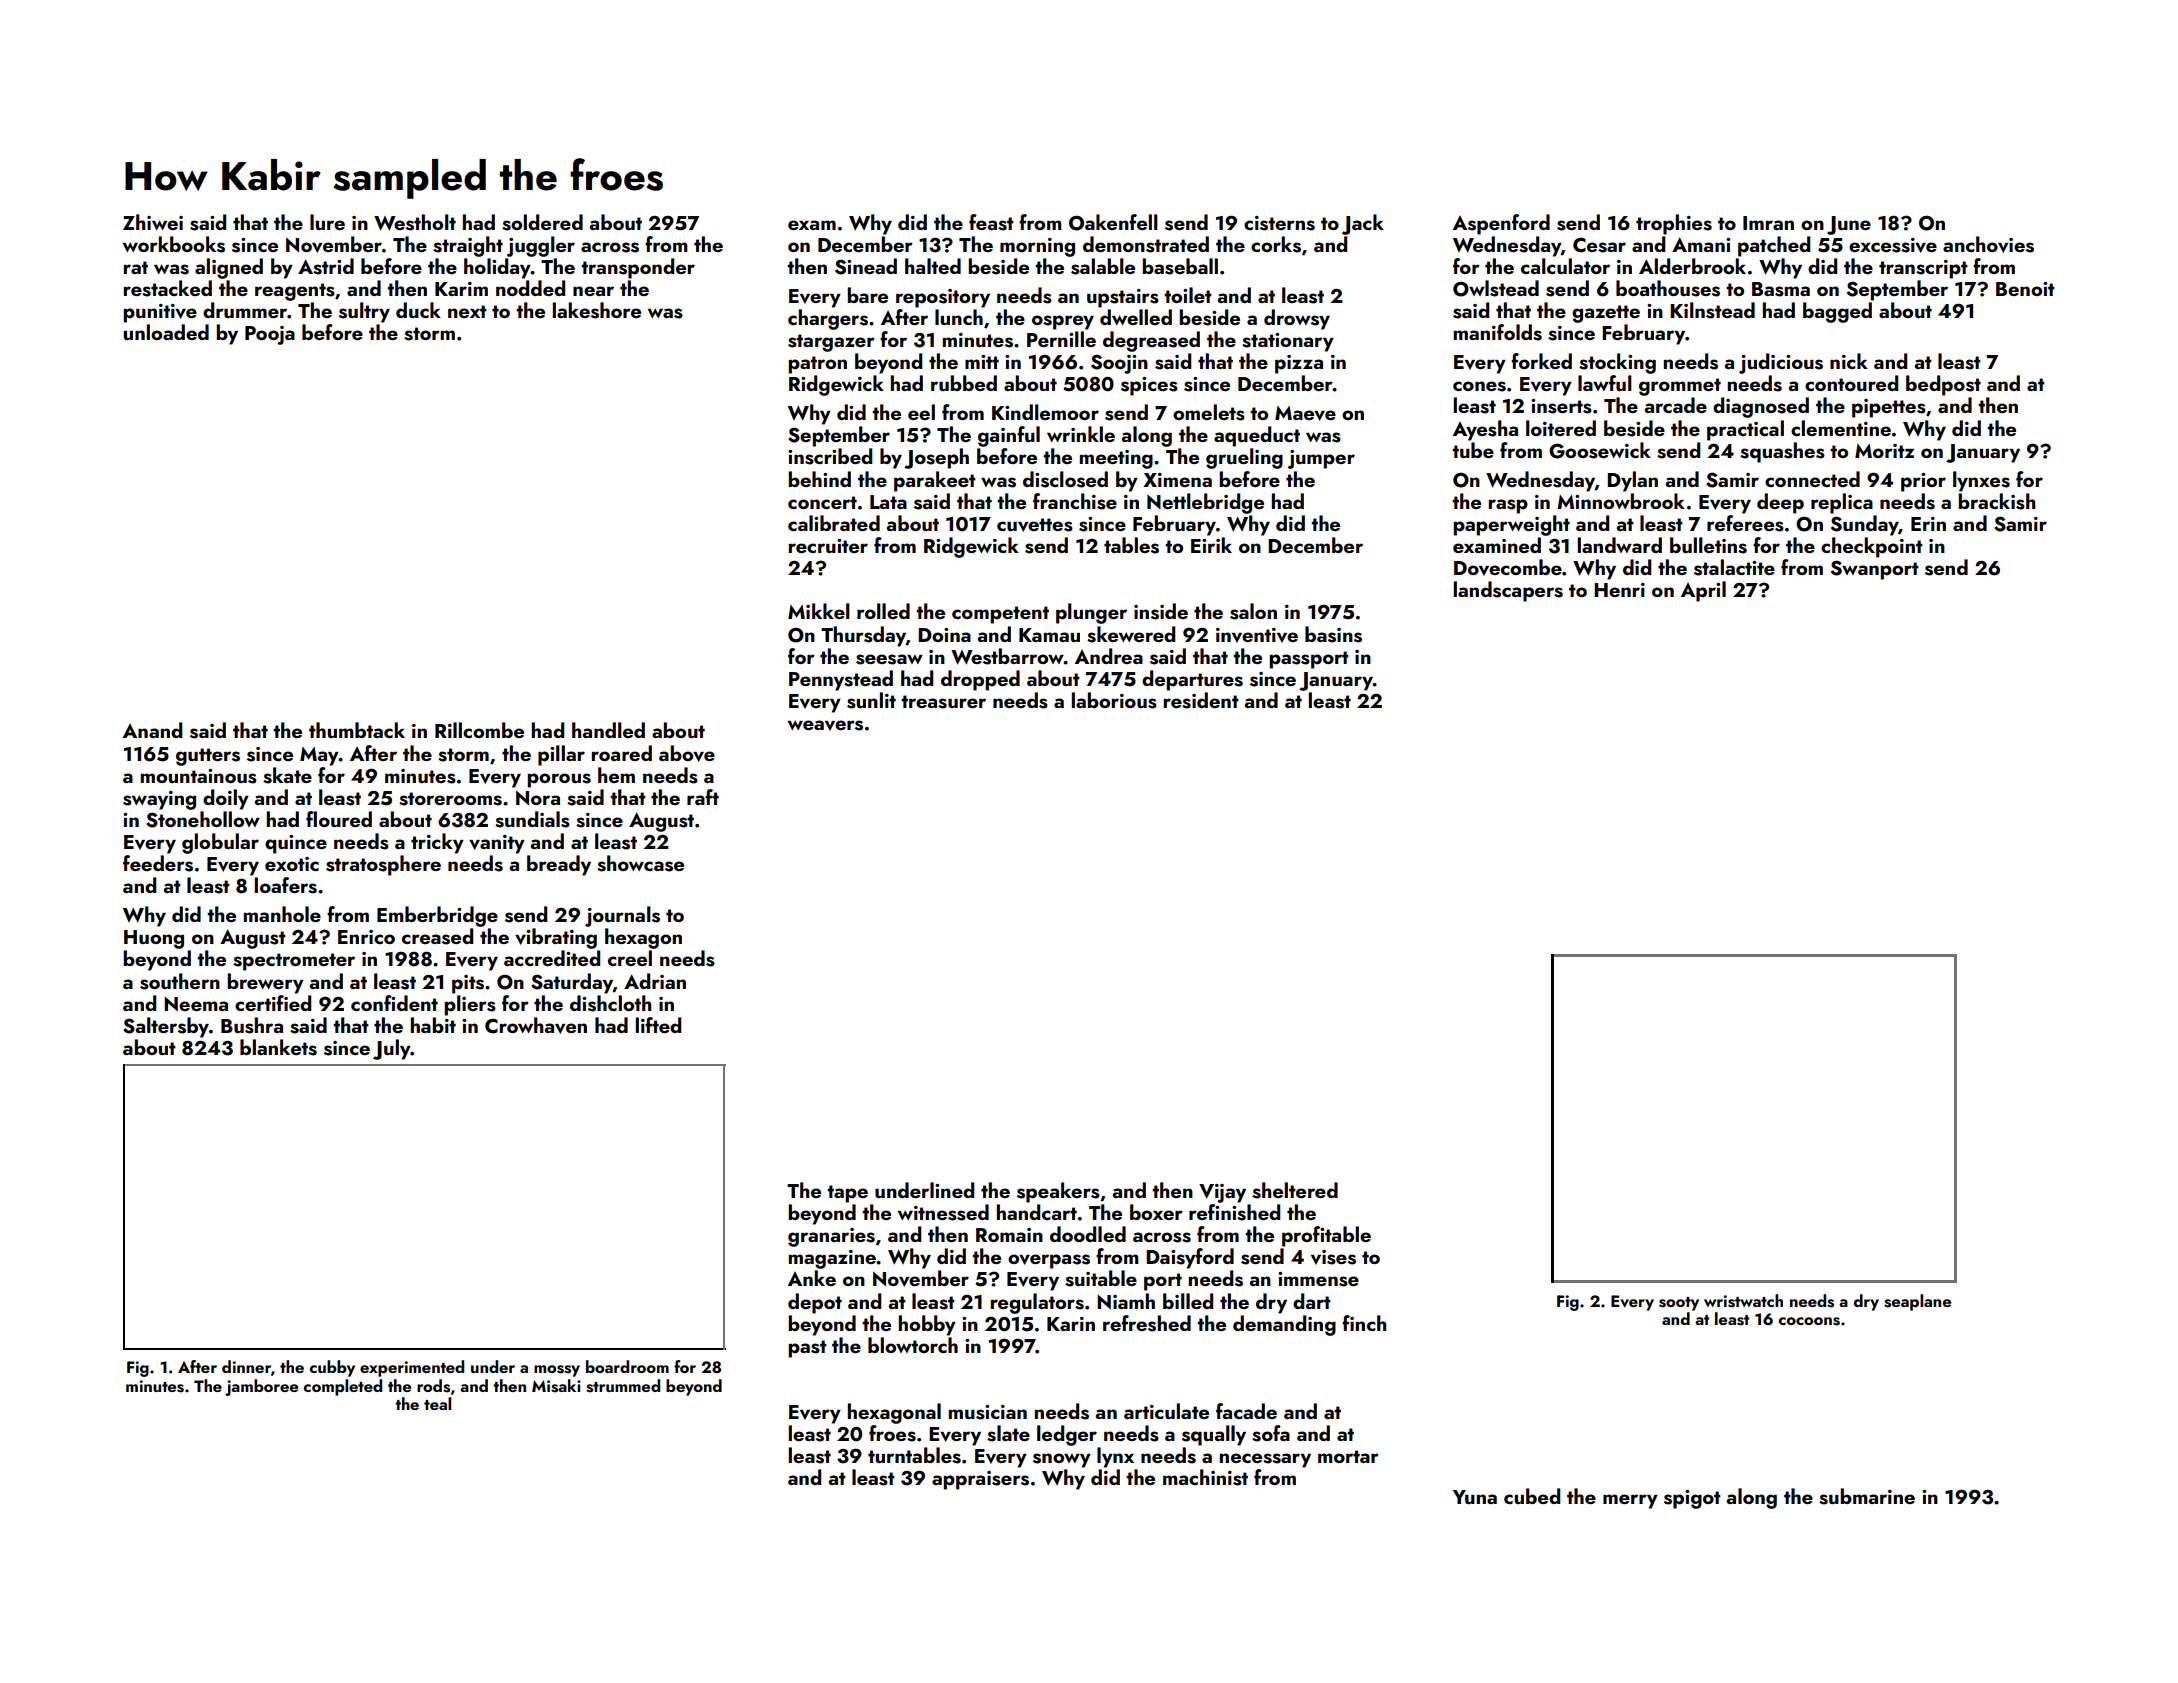 Image resolution: width=2178 pixels, height=1683 pixels. What do you see at coordinates (1201, 700) in the screenshot?
I see `resident` at bounding box center [1201, 700].
